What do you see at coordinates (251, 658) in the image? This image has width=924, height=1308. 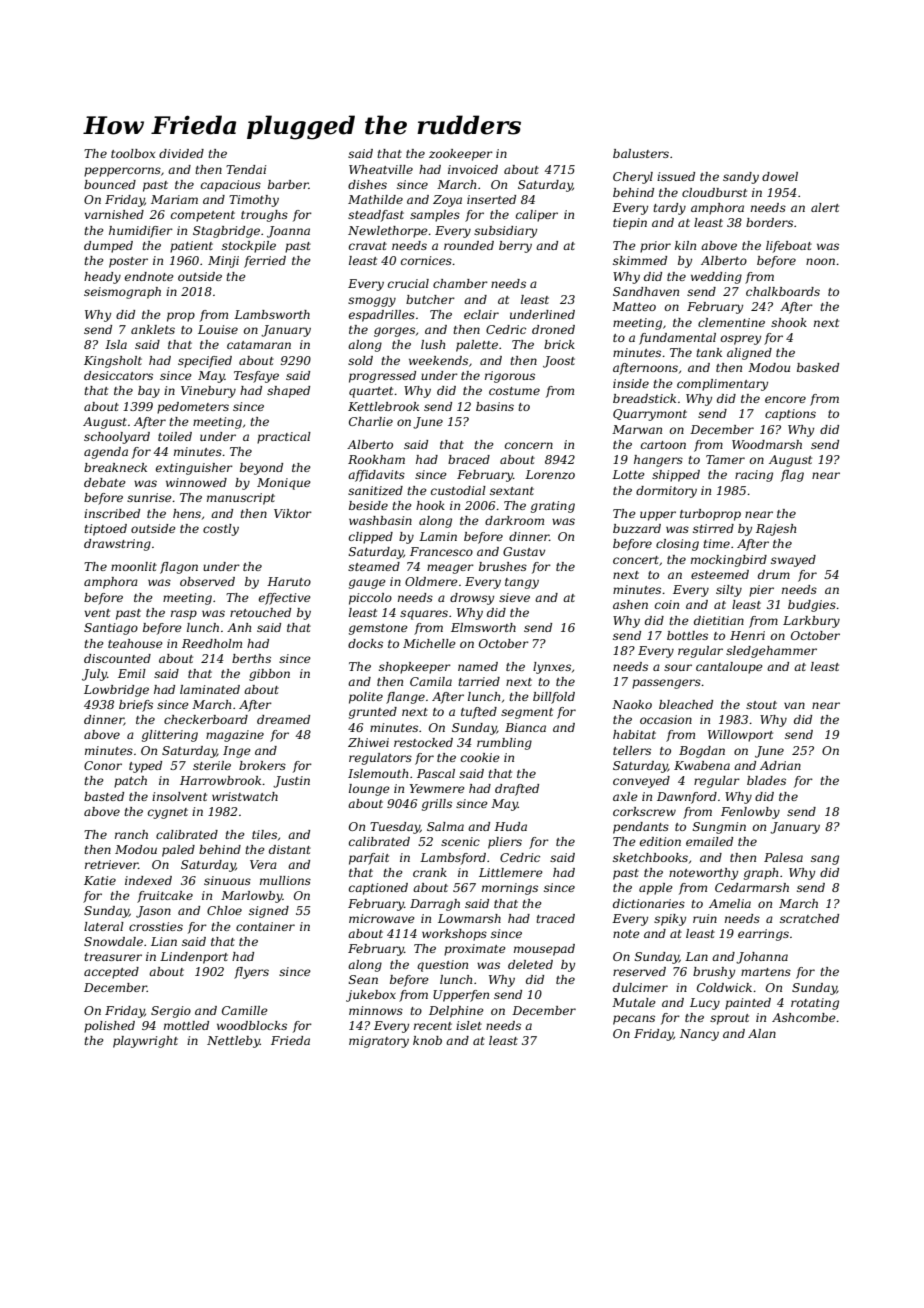 I see `berths` at bounding box center [251, 658].
